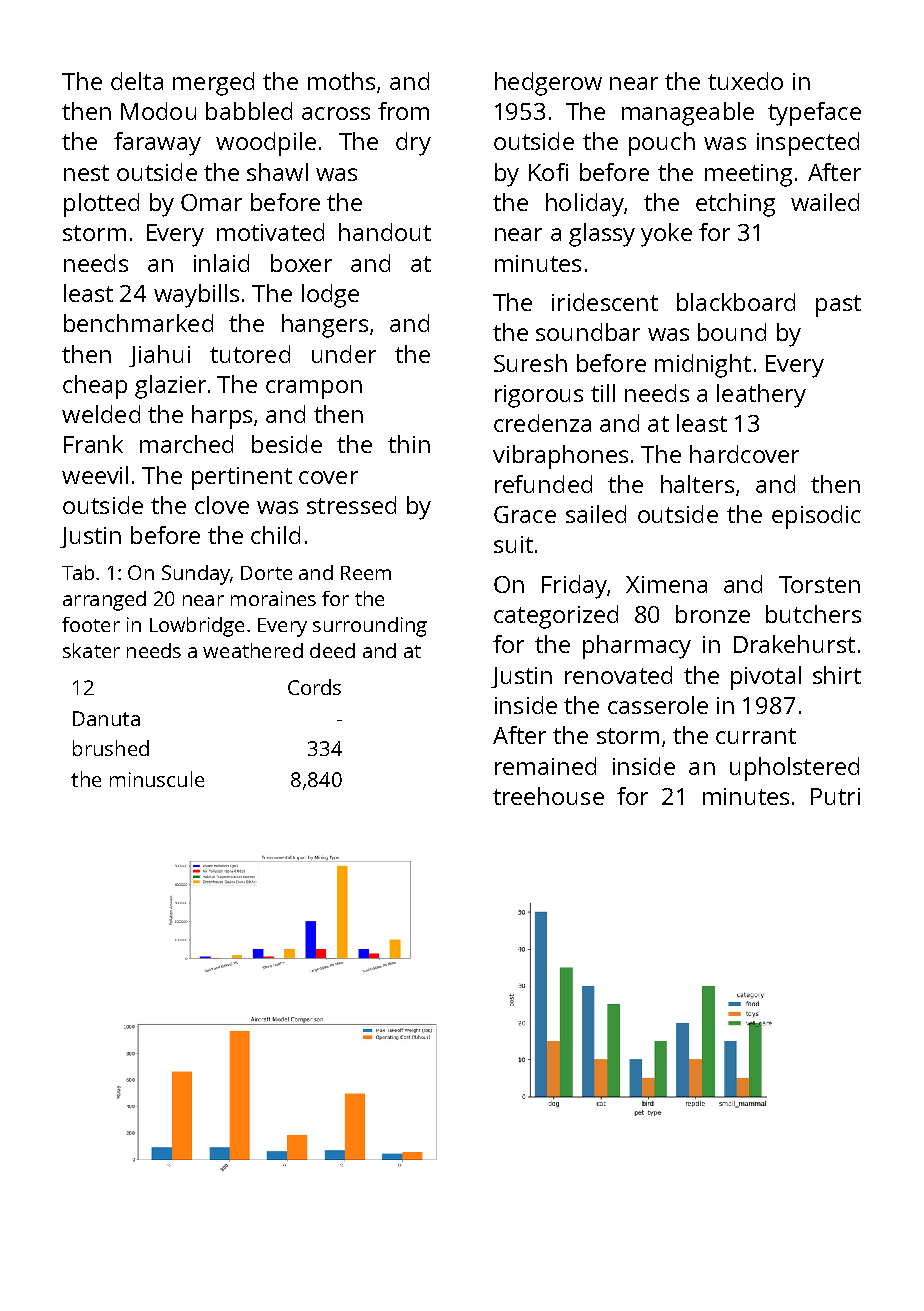 The height and width of the screenshot is (1311, 924). I want to click on minuscule, so click(157, 779).
